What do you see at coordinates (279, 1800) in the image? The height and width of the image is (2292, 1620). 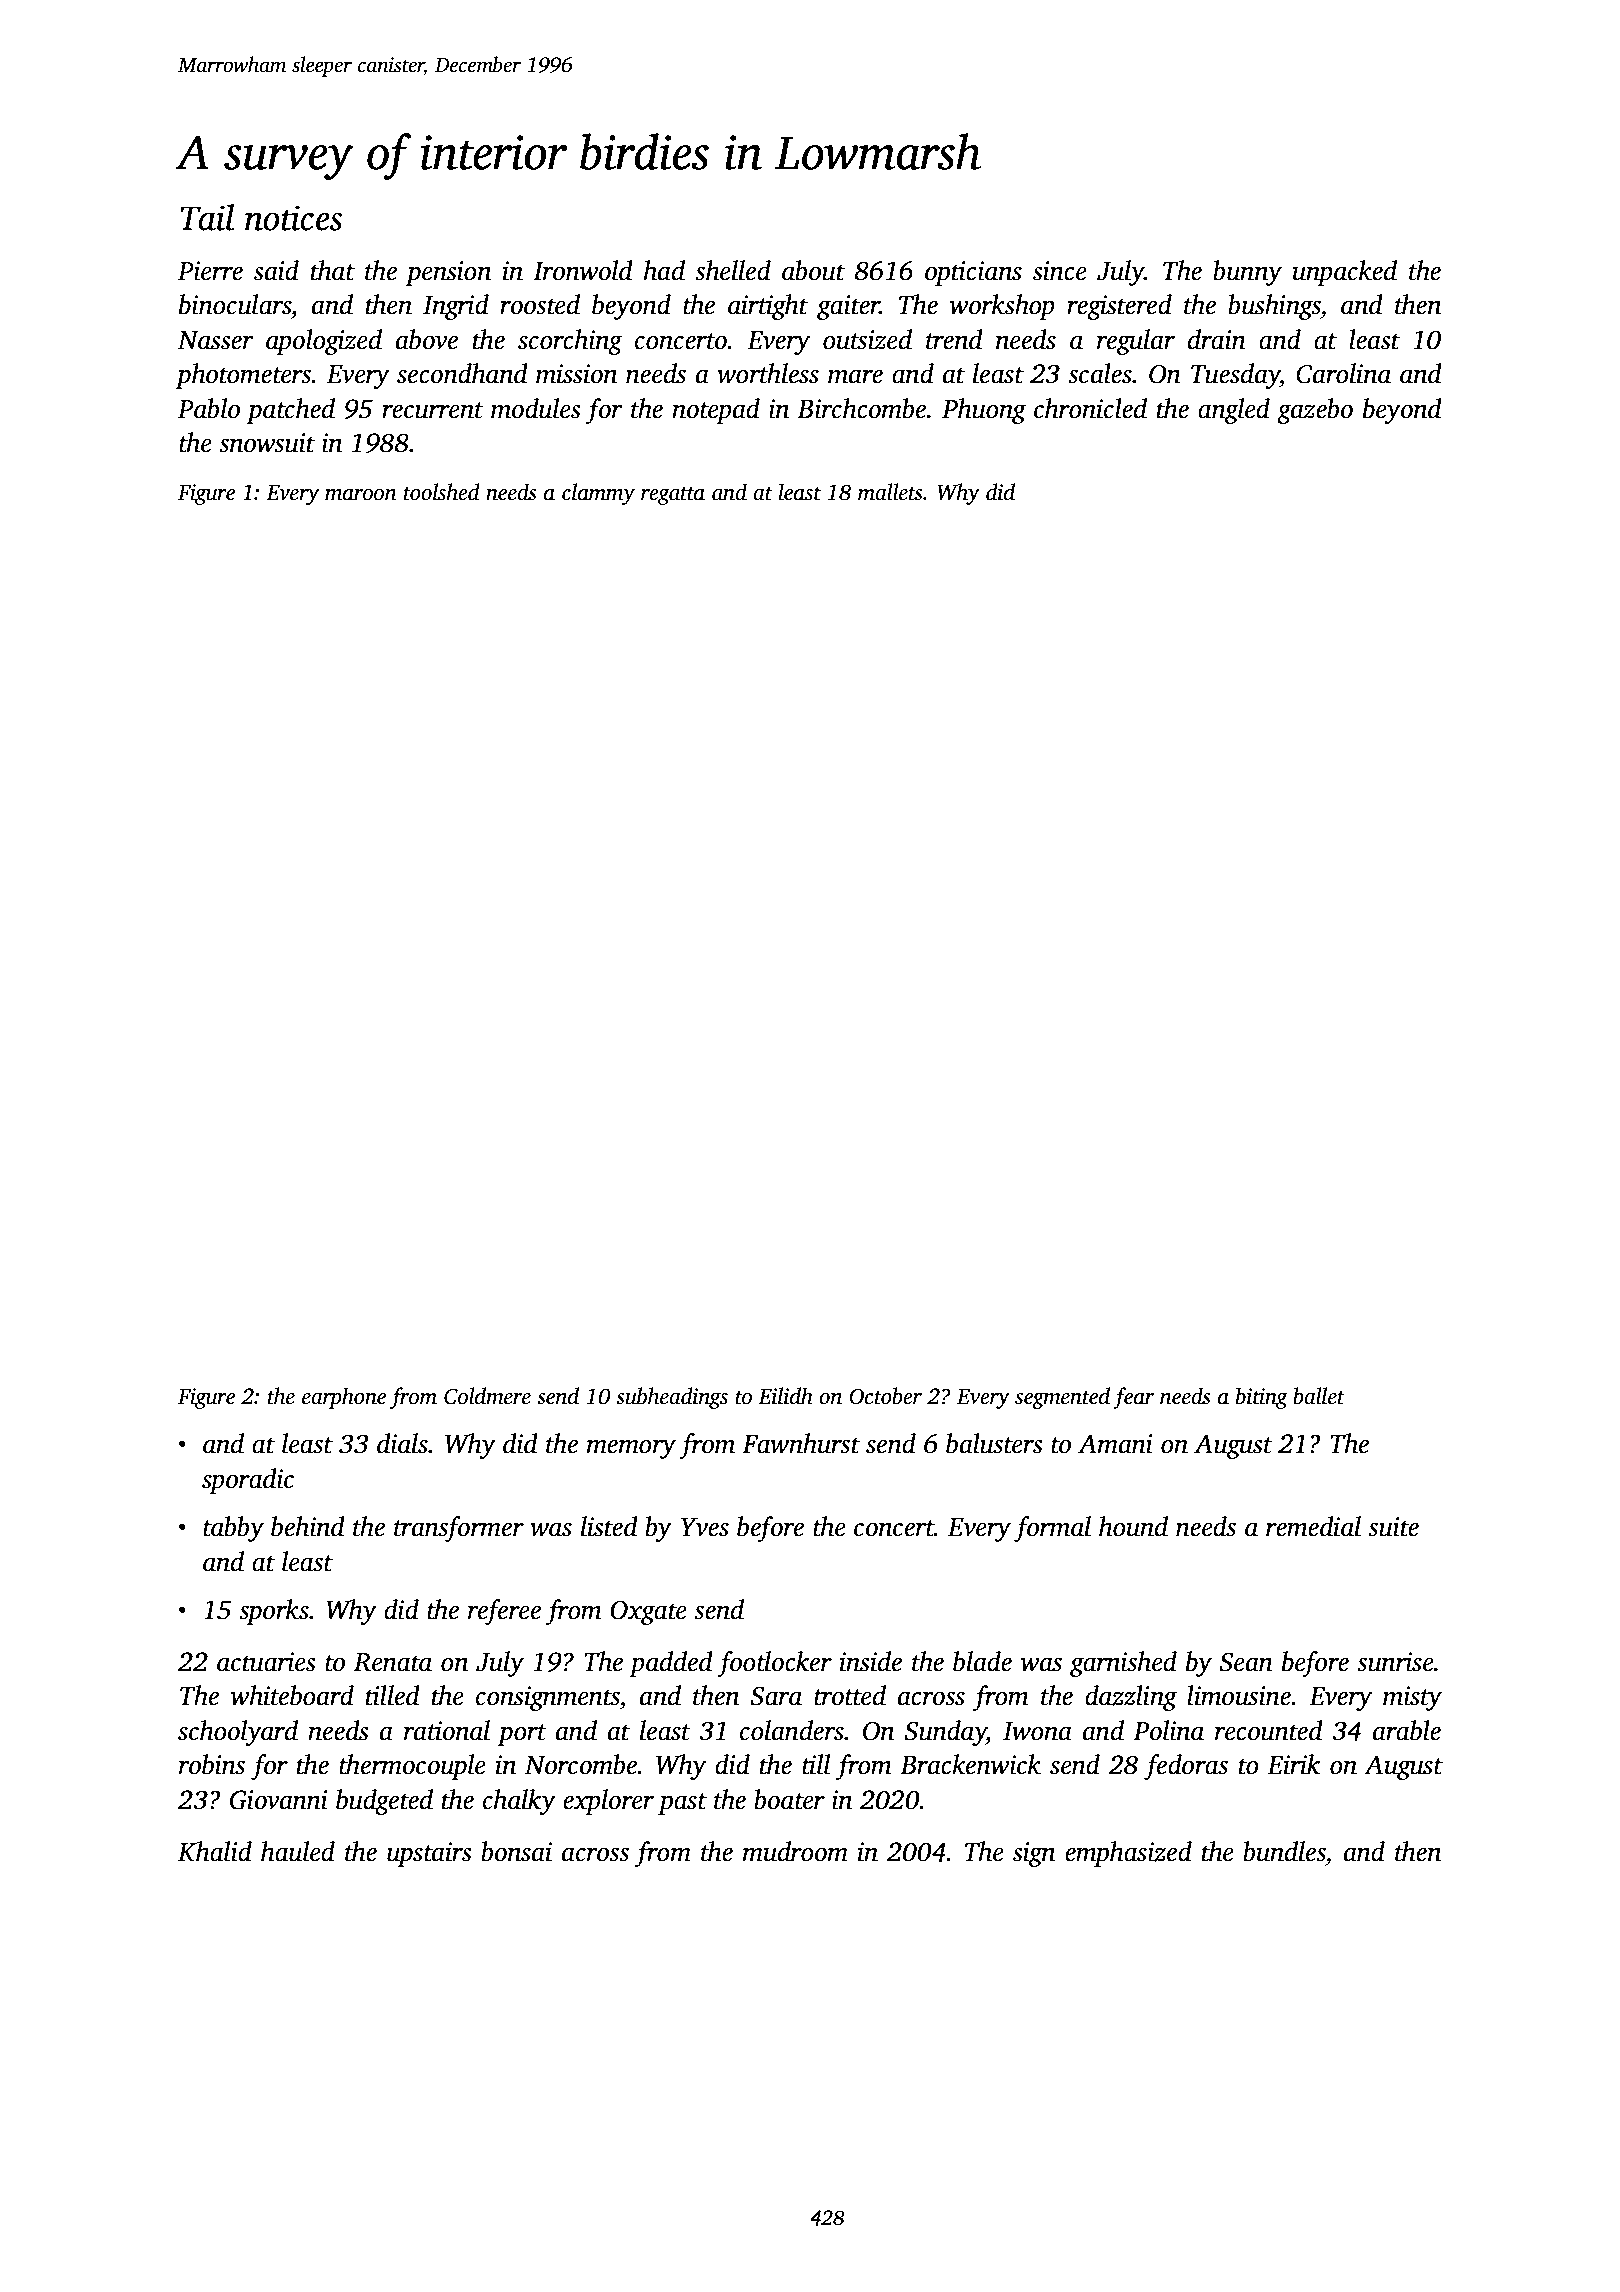 I see `Giovanni` at bounding box center [279, 1800].
